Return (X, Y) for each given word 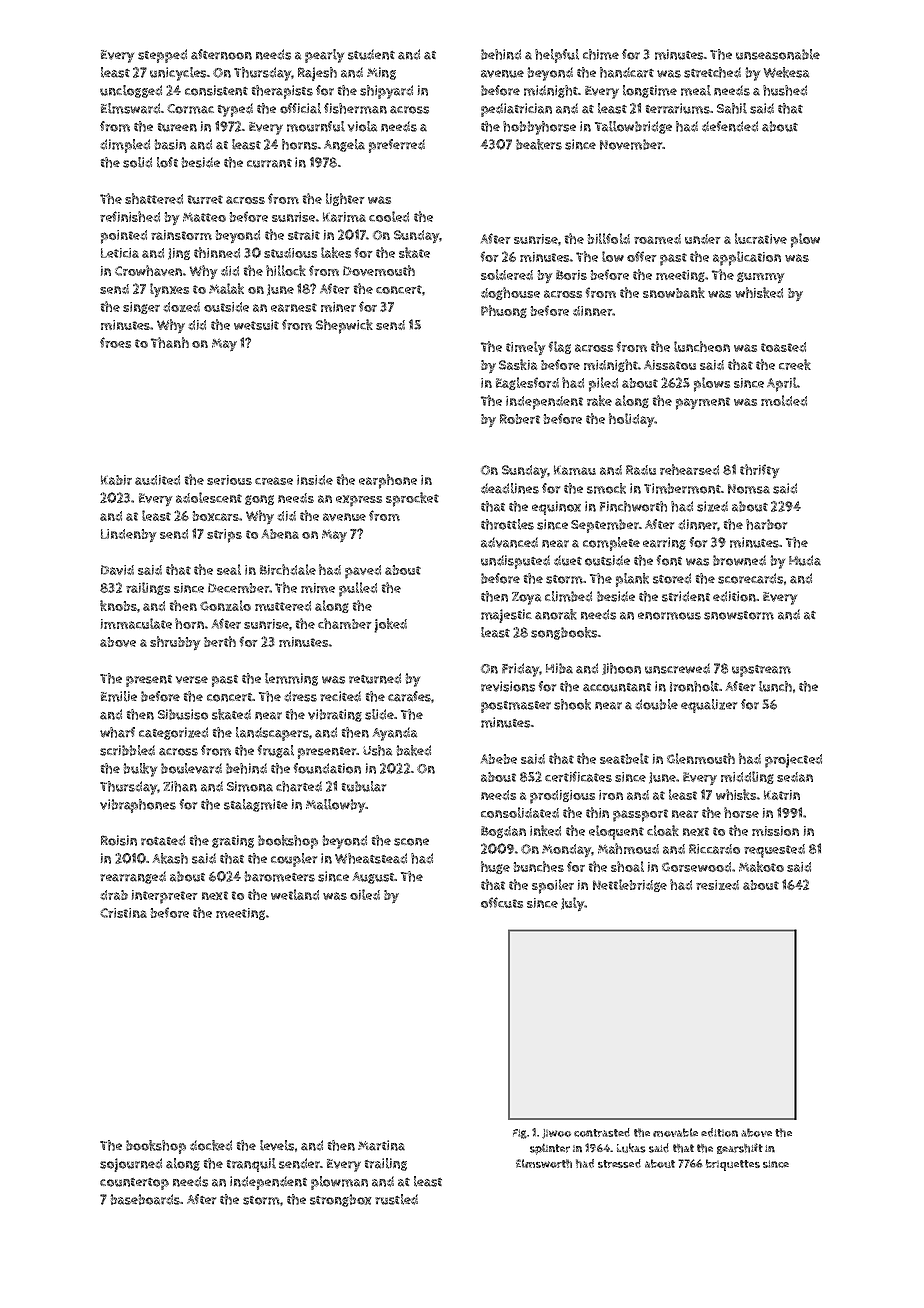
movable (675, 1132)
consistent (216, 90)
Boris (571, 275)
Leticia (120, 253)
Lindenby (129, 535)
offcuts (502, 902)
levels (277, 1145)
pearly (324, 56)
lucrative (761, 238)
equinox (556, 508)
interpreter (165, 897)
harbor (766, 524)
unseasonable (778, 54)
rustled (396, 1199)
